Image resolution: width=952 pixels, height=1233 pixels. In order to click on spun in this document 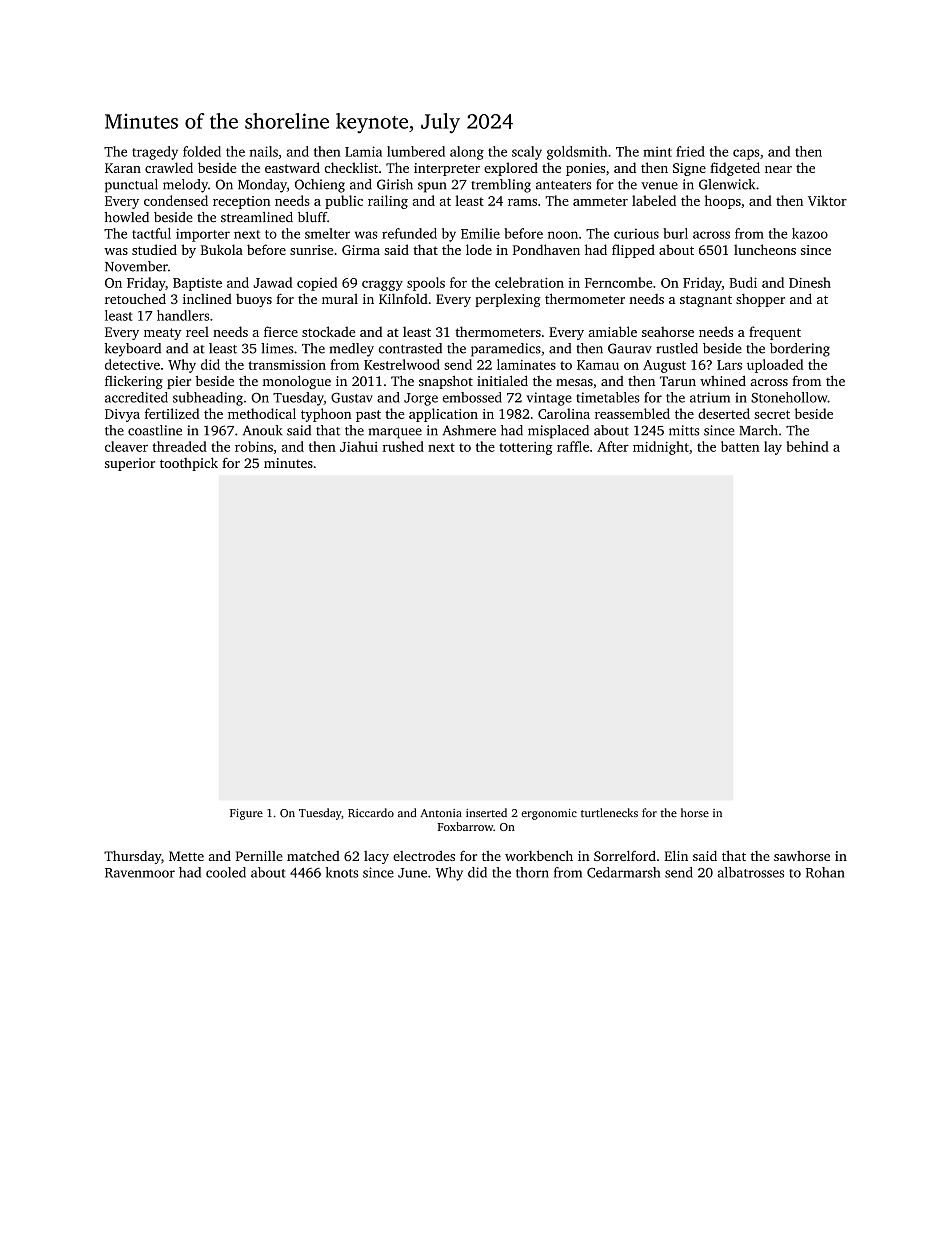, I will do `click(432, 187)`.
